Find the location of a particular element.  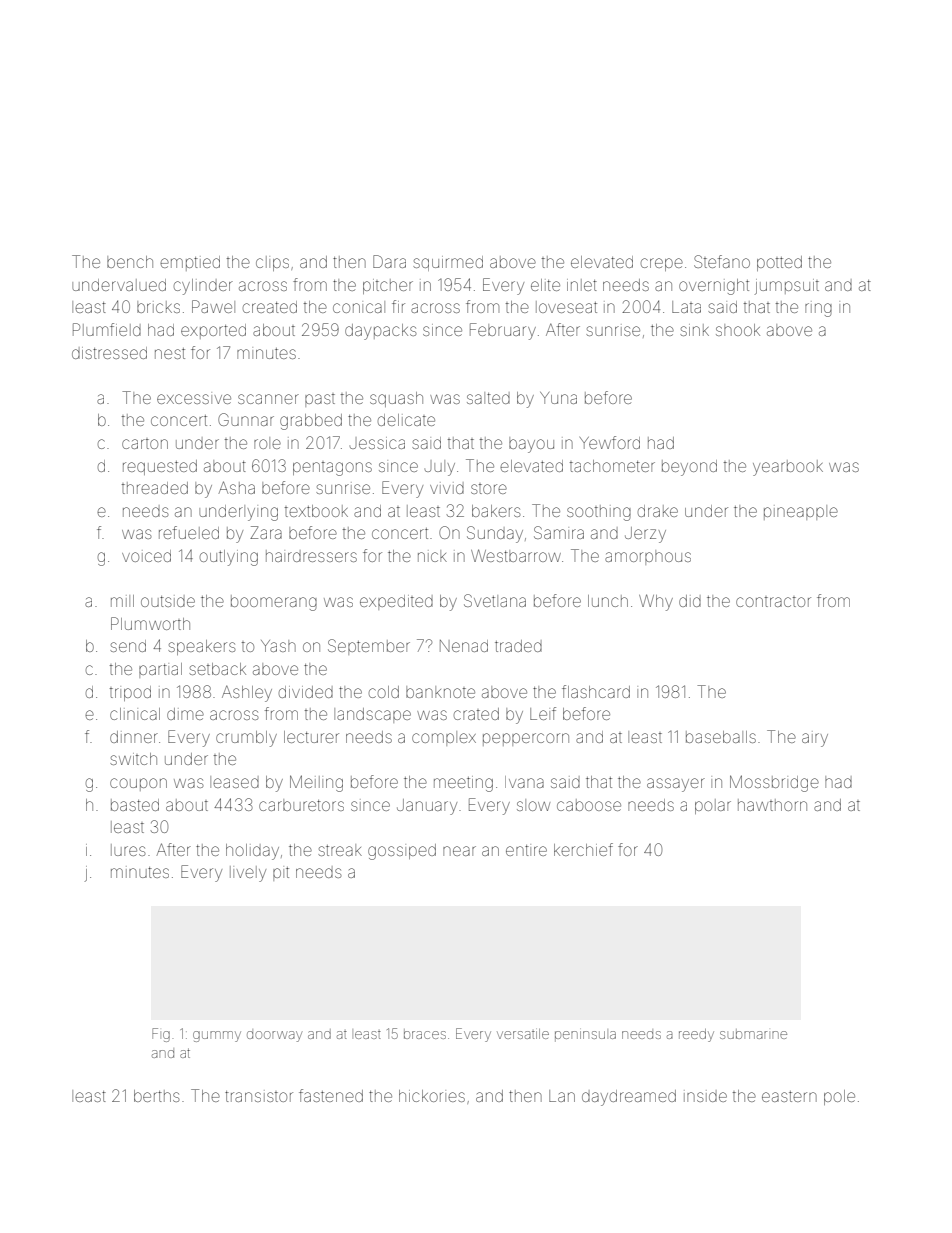

vivid is located at coordinates (447, 489).
